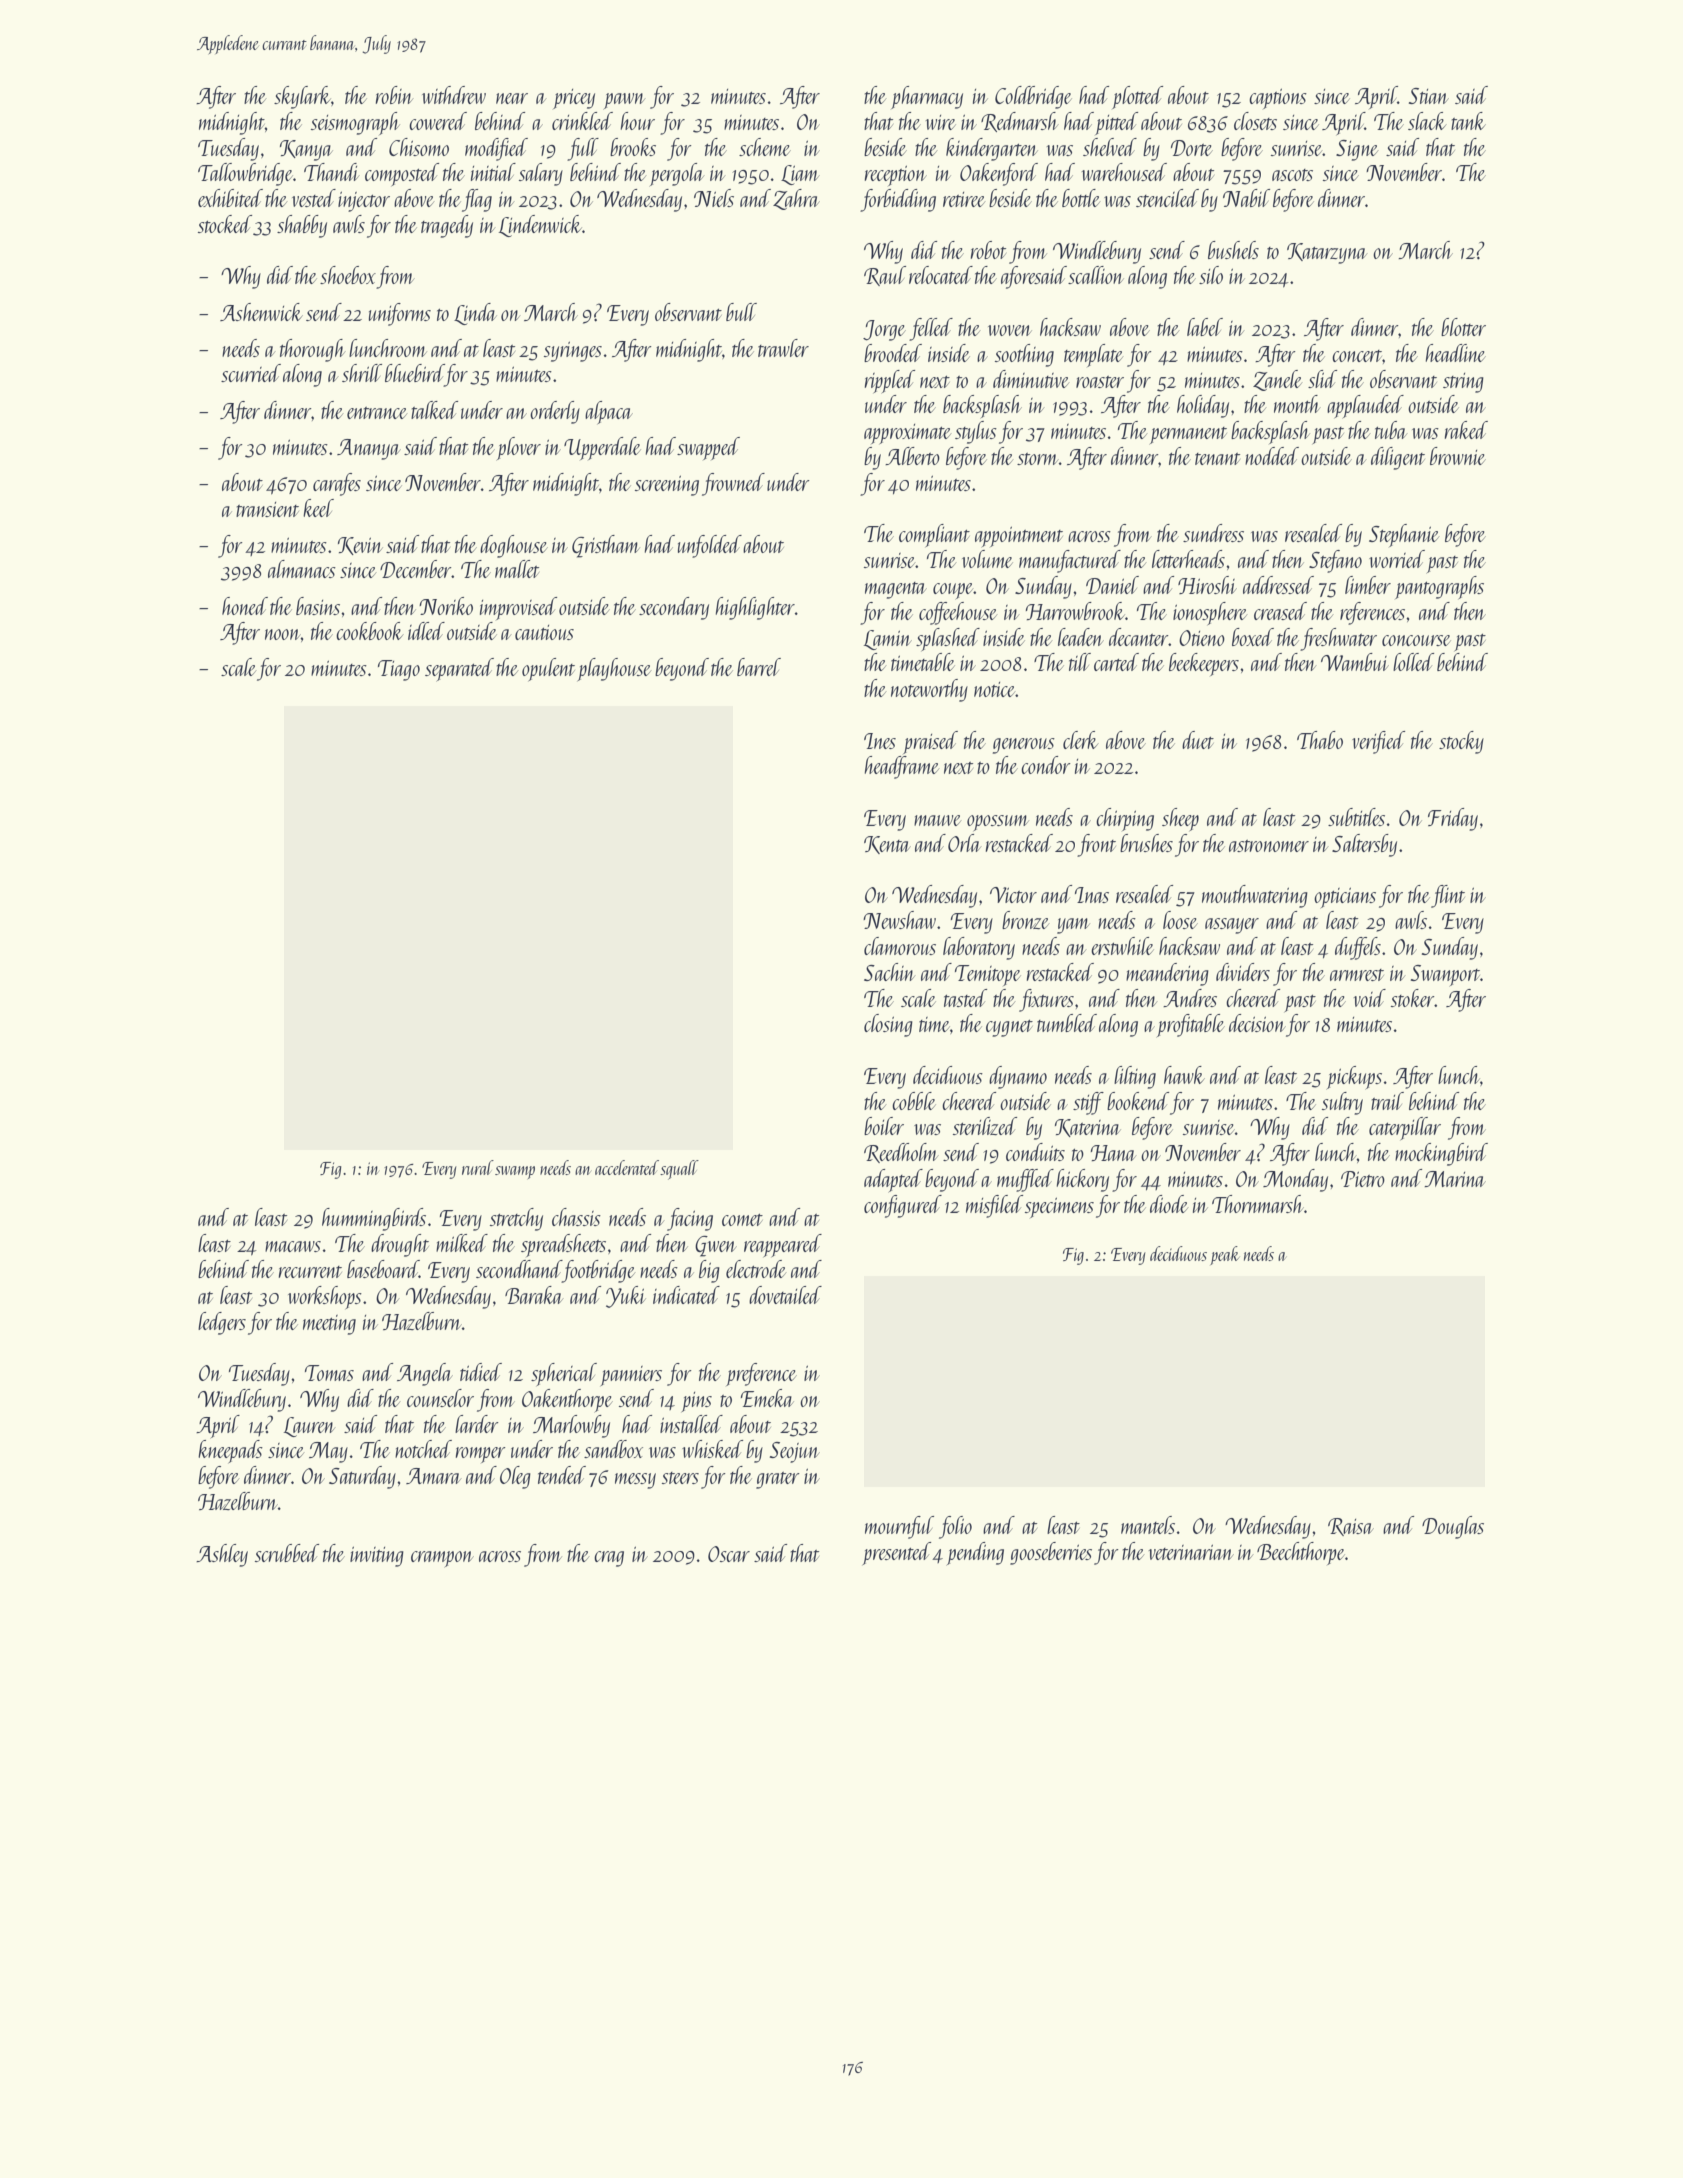 This screenshot has height=2178, width=1683. Describe the element at coordinates (293, 1246) in the screenshot. I see `macaws` at that location.
